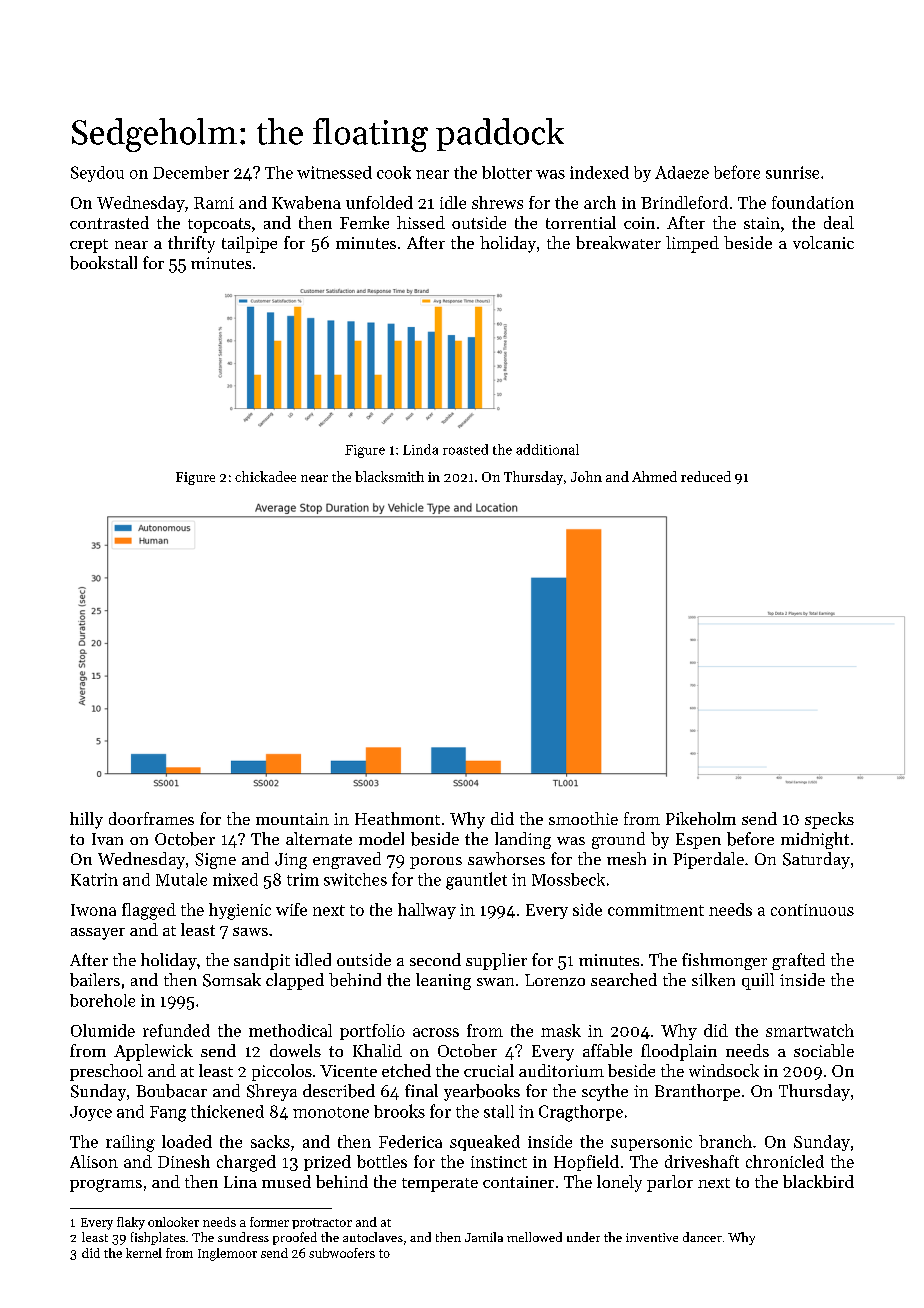 Image resolution: width=924 pixels, height=1308 pixels. I want to click on volcanic, so click(823, 242).
